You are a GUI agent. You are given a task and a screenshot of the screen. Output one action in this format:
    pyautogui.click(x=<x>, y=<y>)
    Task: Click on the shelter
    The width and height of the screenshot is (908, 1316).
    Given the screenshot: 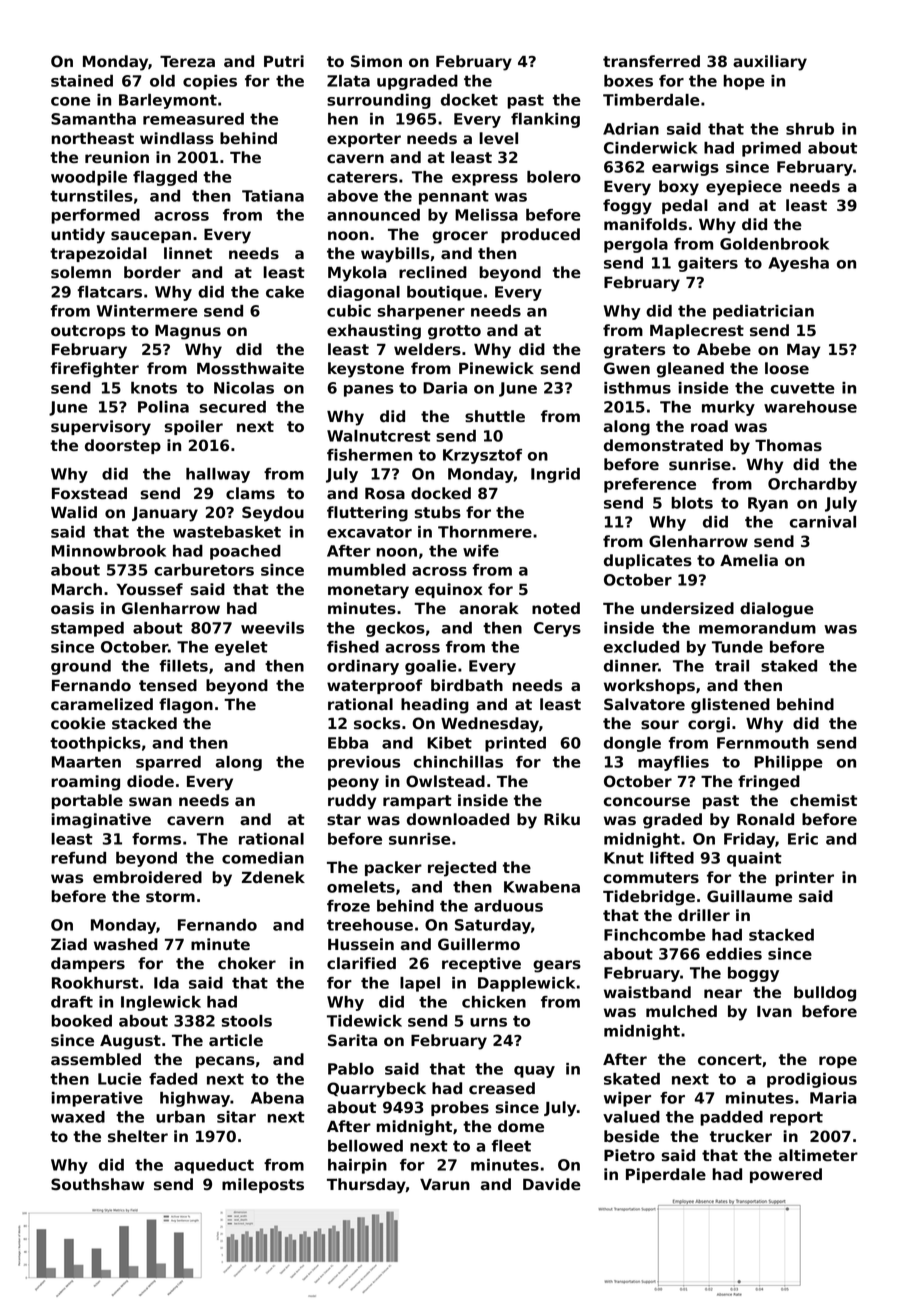 What is the action you would take?
    pyautogui.click(x=138, y=1136)
